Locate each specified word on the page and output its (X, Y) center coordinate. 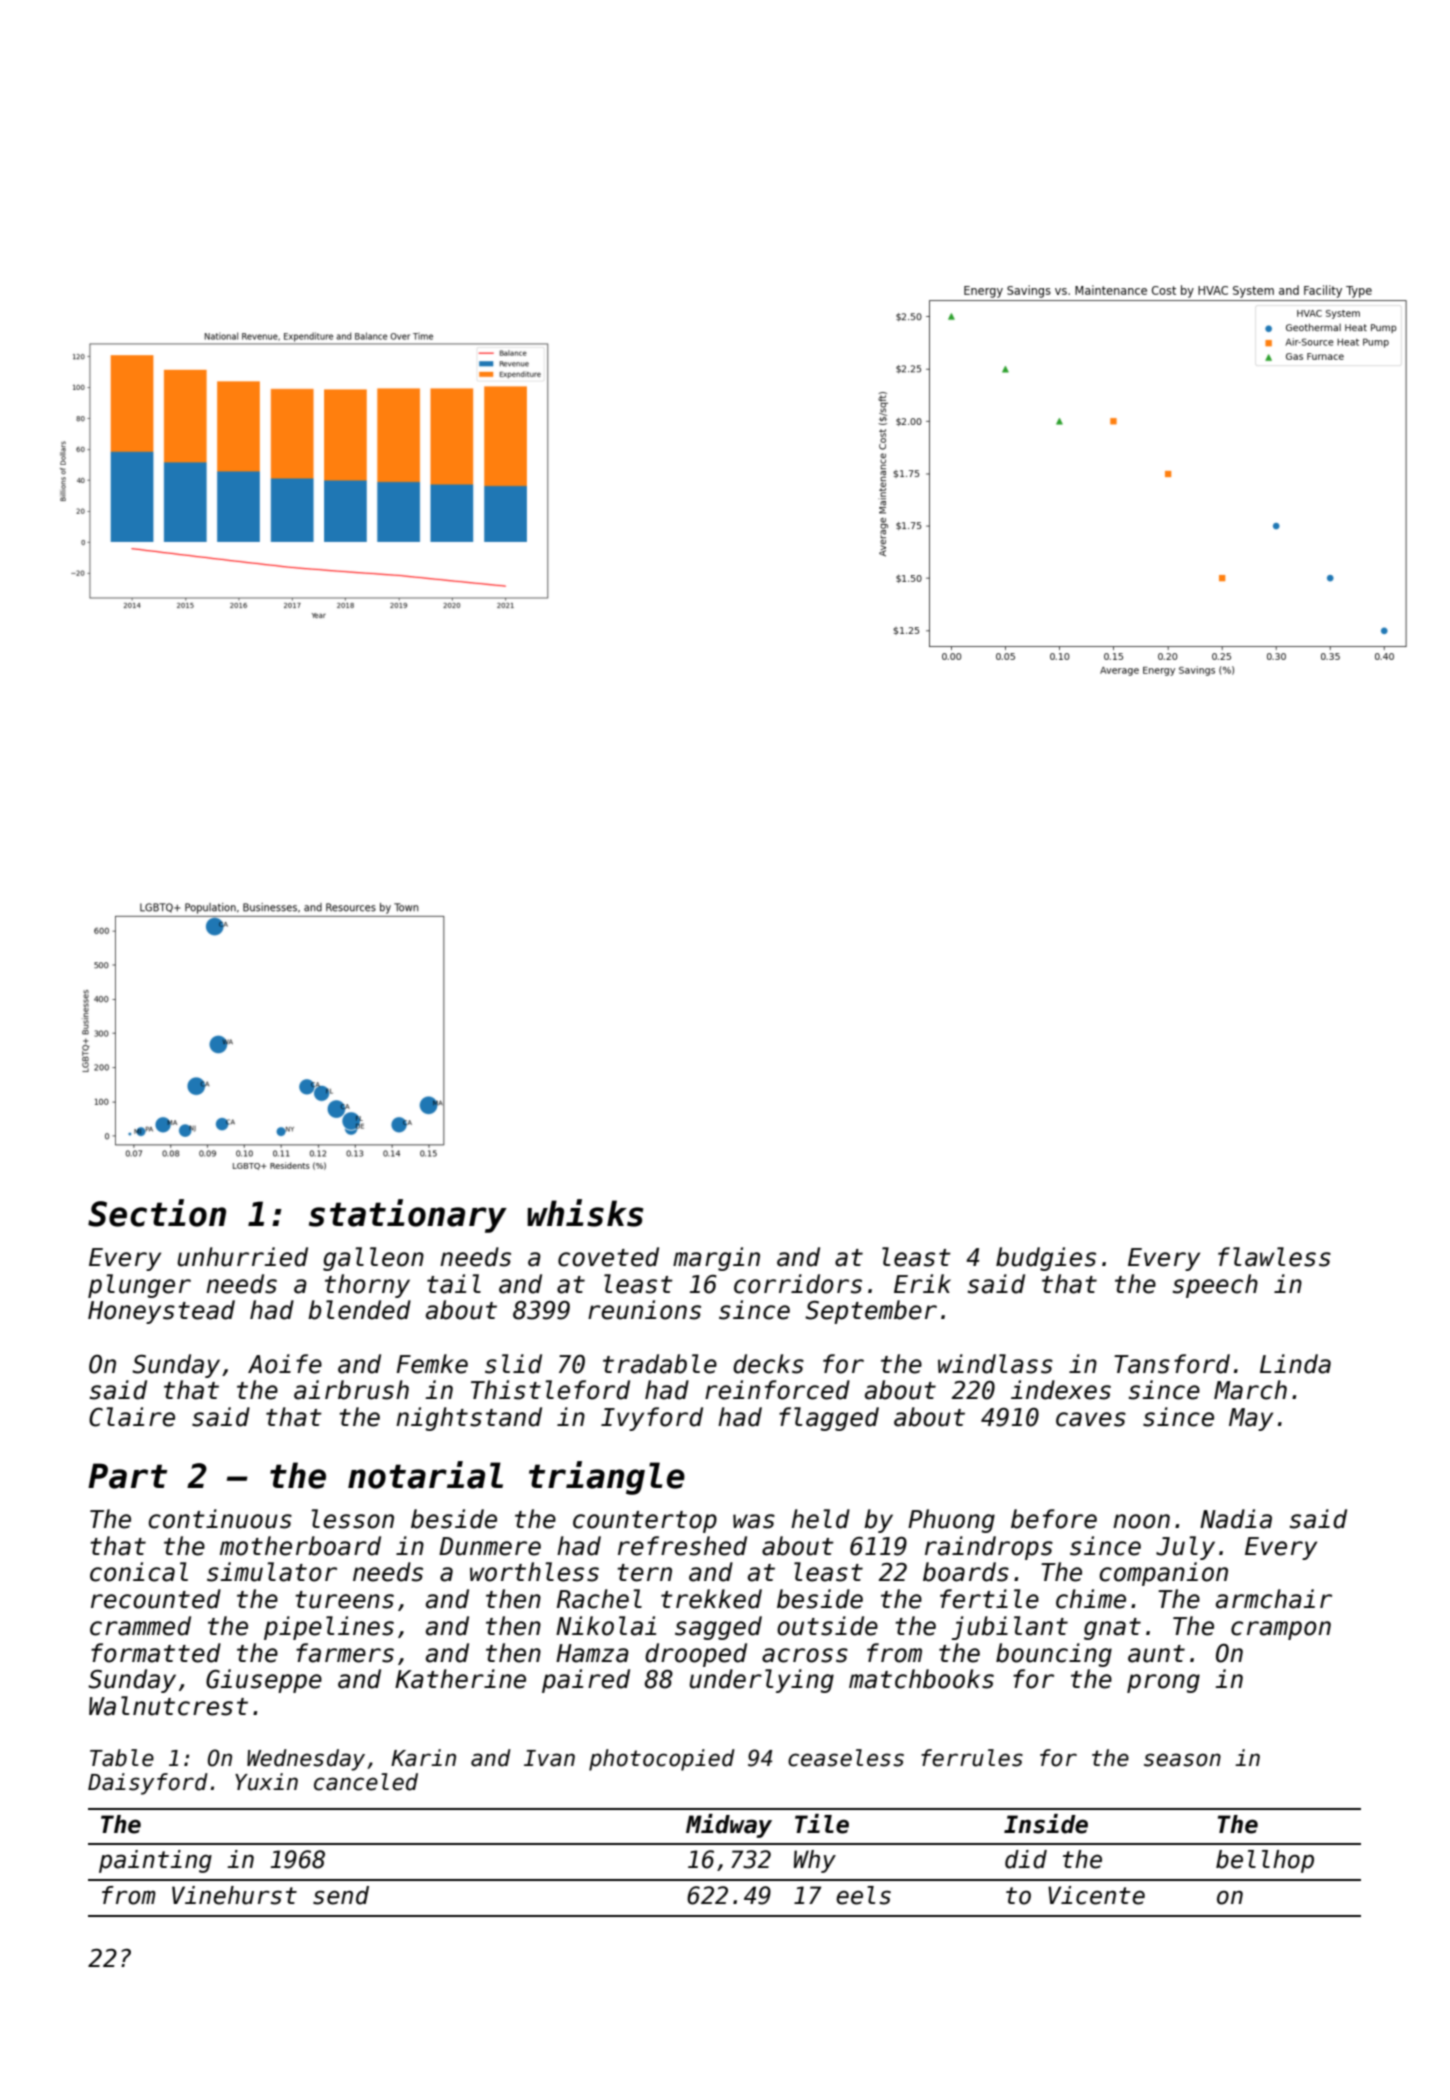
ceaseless (846, 1758)
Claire (132, 1417)
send (341, 1895)
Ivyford (652, 1419)
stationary (408, 1216)
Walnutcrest (168, 1706)
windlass (995, 1364)
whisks (585, 1213)
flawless (1274, 1257)
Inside (1046, 1824)
